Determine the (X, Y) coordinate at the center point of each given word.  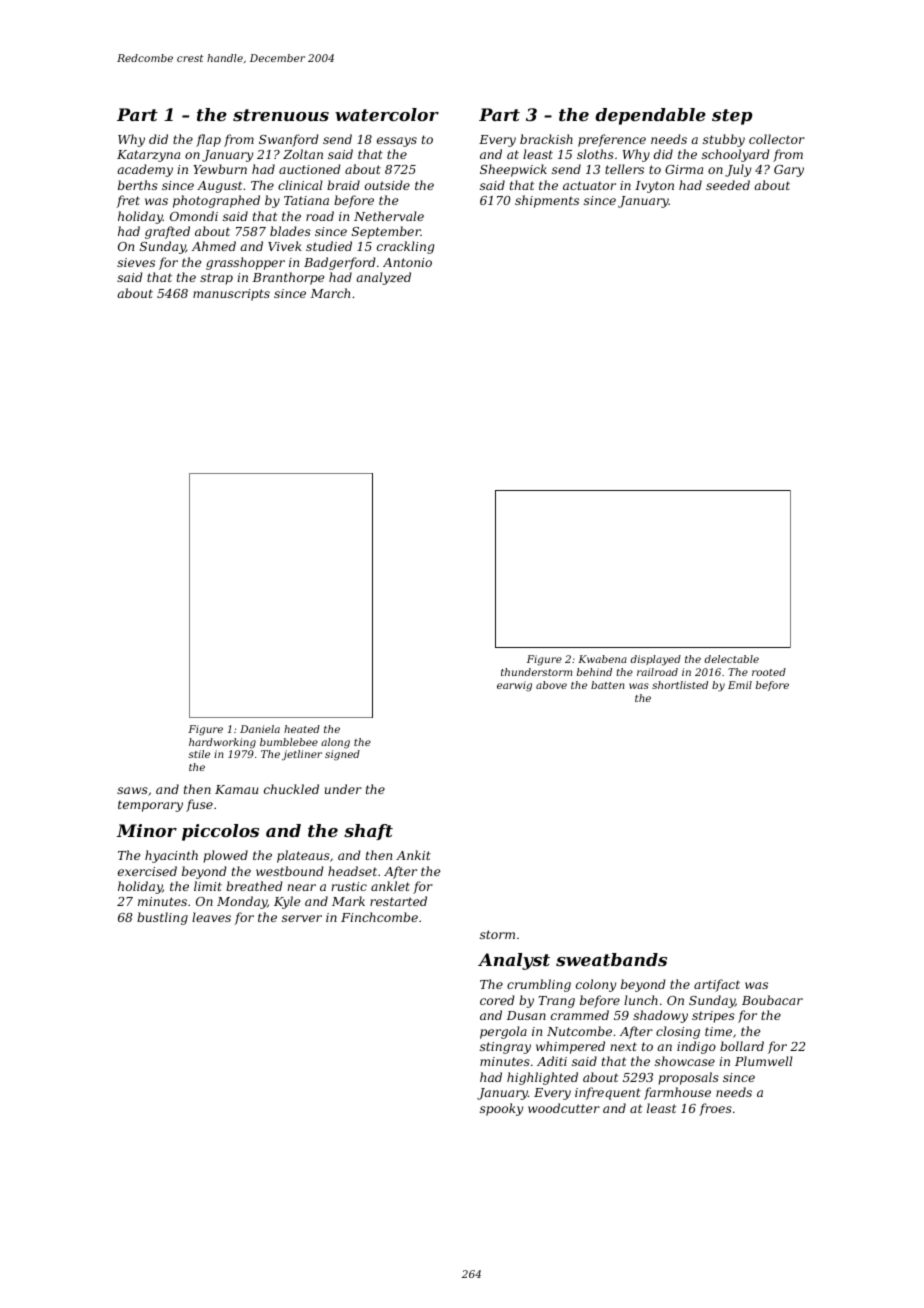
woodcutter (564, 1108)
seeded (728, 185)
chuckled (291, 789)
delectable (732, 659)
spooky (501, 1109)
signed (342, 755)
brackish (546, 139)
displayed (656, 660)
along (335, 743)
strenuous (281, 115)
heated (302, 729)
